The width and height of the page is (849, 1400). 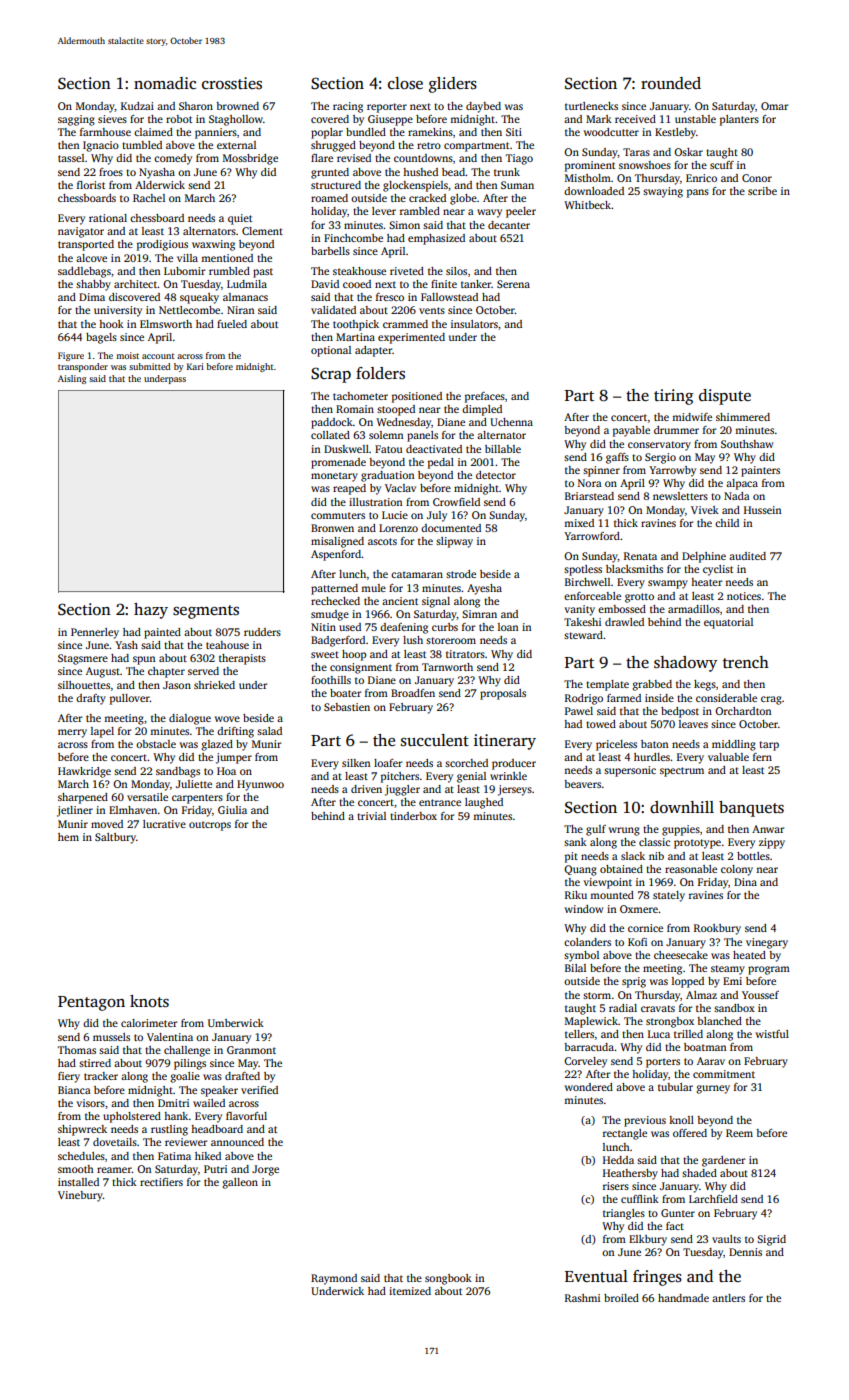 I want to click on reamer, so click(x=114, y=1170).
